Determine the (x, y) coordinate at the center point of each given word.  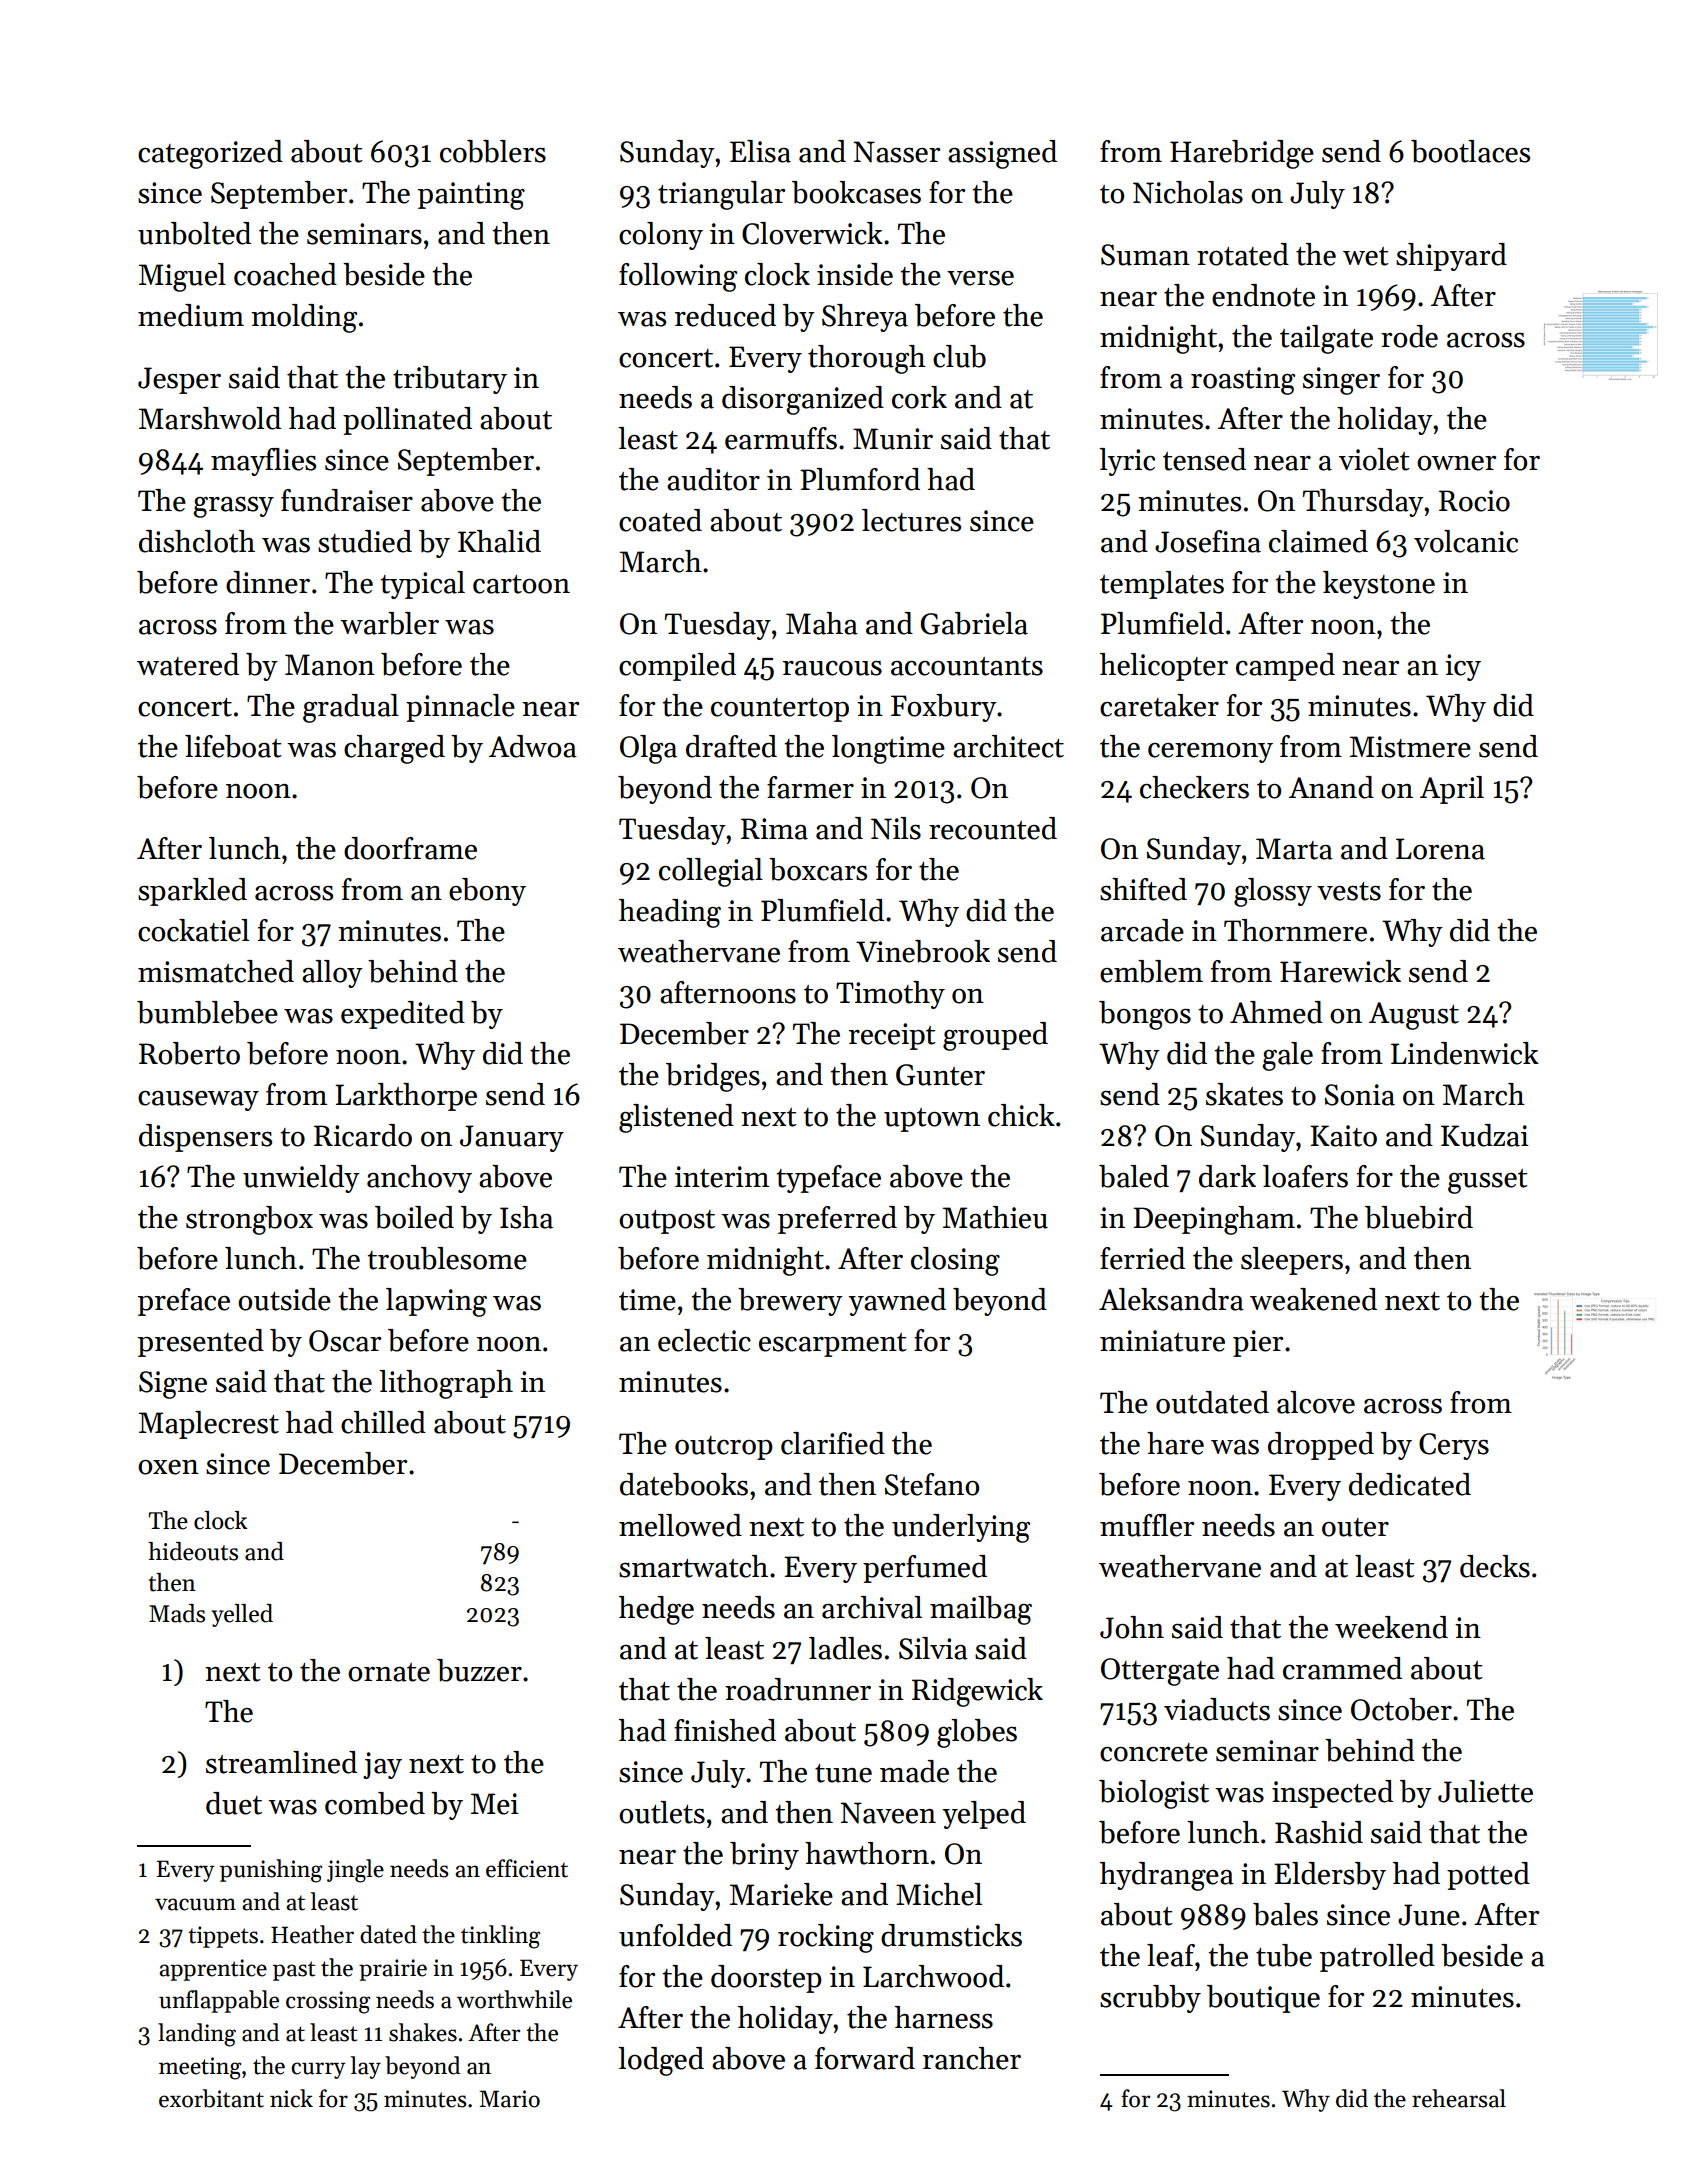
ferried (1142, 1258)
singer (1341, 381)
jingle (355, 1871)
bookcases (856, 192)
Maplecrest (209, 1425)
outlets (662, 1812)
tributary (450, 380)
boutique (1263, 1999)
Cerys (1454, 1446)
